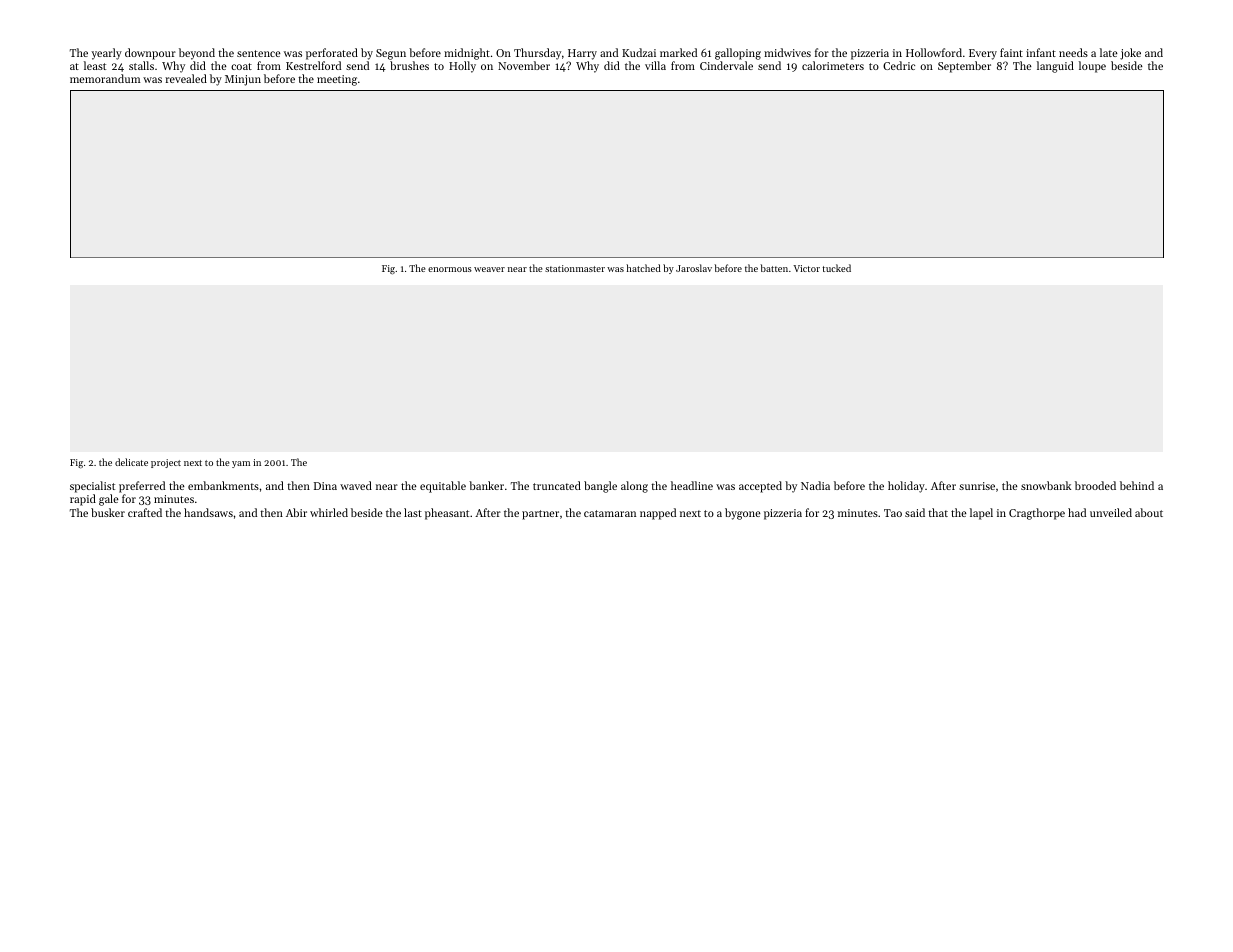 The height and width of the screenshot is (952, 1233). Describe the element at coordinates (1109, 52) in the screenshot. I see `late` at that location.
